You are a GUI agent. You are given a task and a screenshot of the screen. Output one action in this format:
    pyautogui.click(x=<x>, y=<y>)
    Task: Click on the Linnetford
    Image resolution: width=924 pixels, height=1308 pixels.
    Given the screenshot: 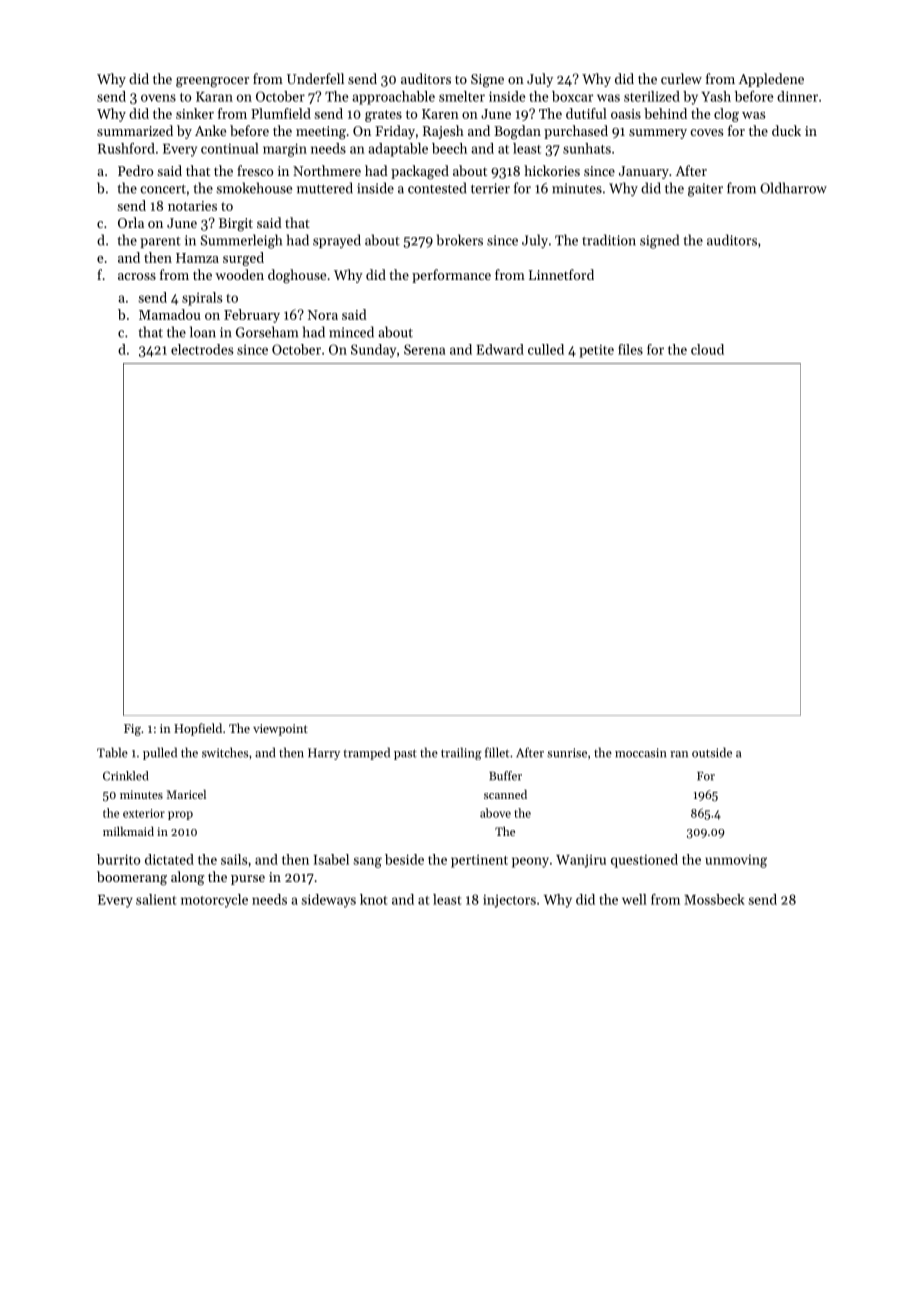 What is the action you would take?
    pyautogui.click(x=561, y=274)
